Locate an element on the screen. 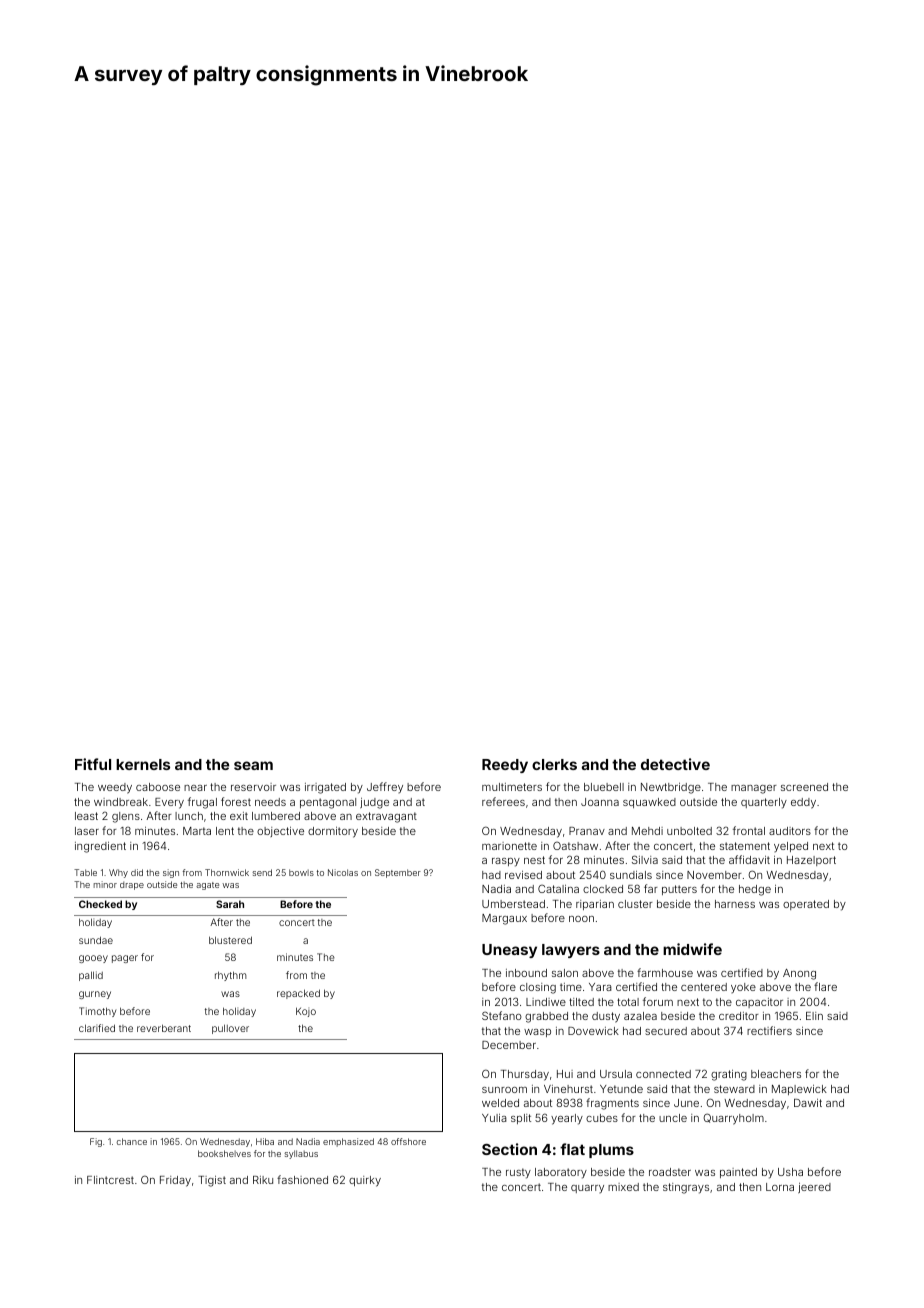  chance is located at coordinates (132, 1141).
